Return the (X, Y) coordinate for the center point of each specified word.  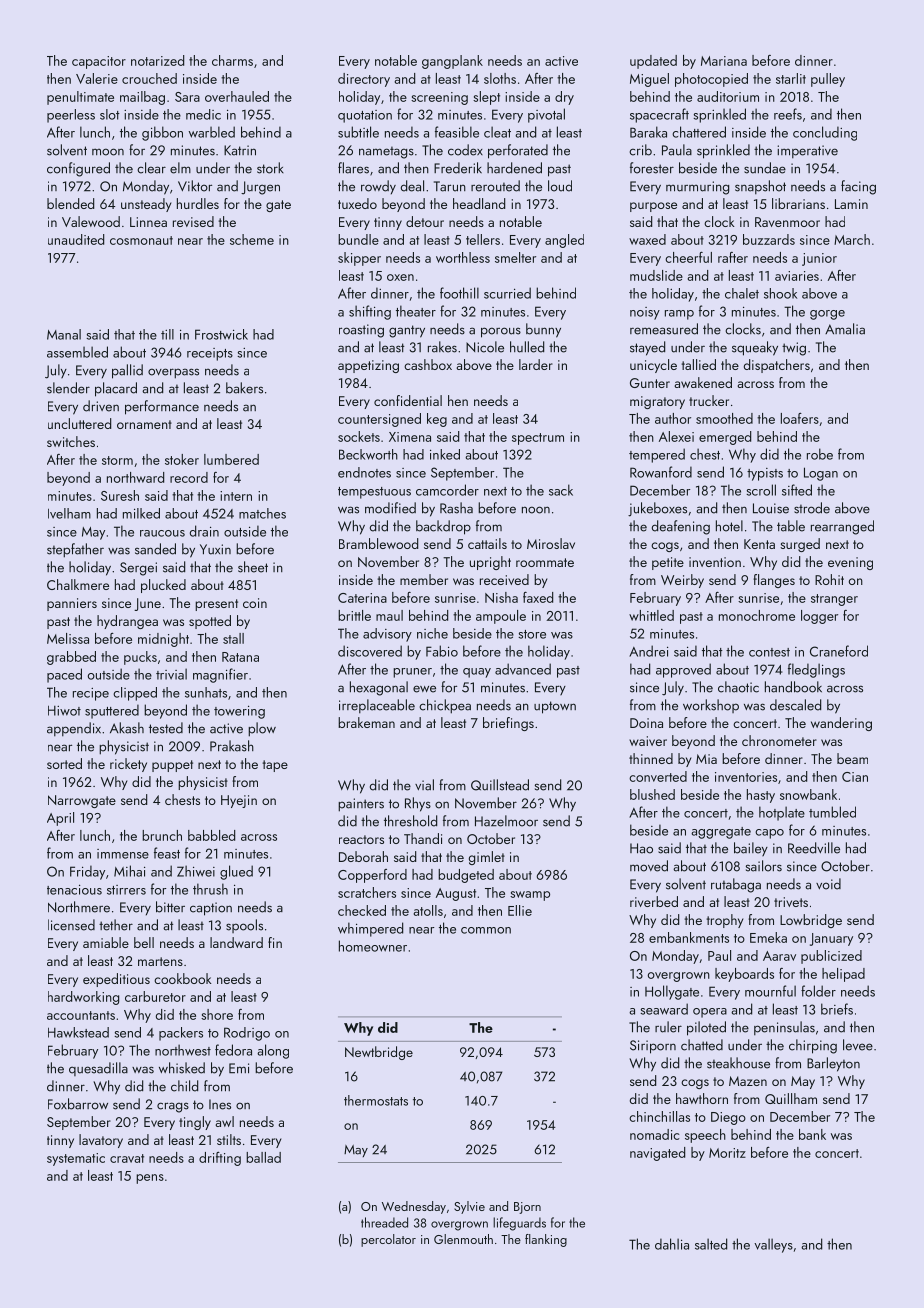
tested (166, 728)
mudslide (656, 275)
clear (151, 168)
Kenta (759, 544)
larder (536, 364)
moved (649, 866)
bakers (244, 388)
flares (353, 168)
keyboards (744, 975)
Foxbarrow (78, 1104)
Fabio (442, 651)
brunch (162, 835)
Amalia (845, 329)
